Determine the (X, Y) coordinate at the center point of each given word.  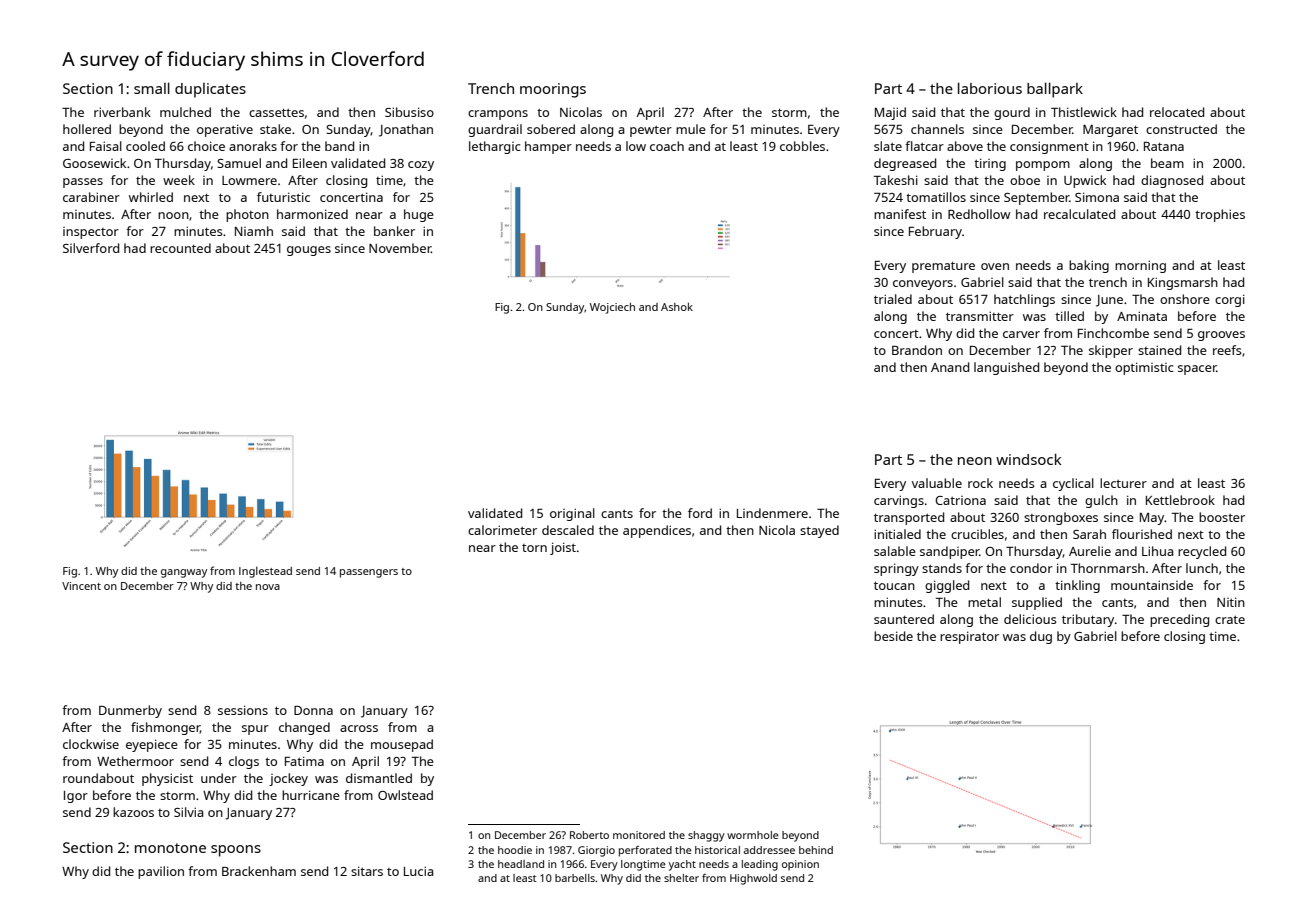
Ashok (677, 306)
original (572, 514)
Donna (313, 710)
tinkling (1077, 586)
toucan (894, 586)
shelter (681, 878)
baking (1089, 266)
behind (816, 850)
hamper (548, 147)
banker (394, 231)
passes (83, 183)
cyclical (1073, 484)
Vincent (81, 586)
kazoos (133, 812)
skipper (1111, 351)
